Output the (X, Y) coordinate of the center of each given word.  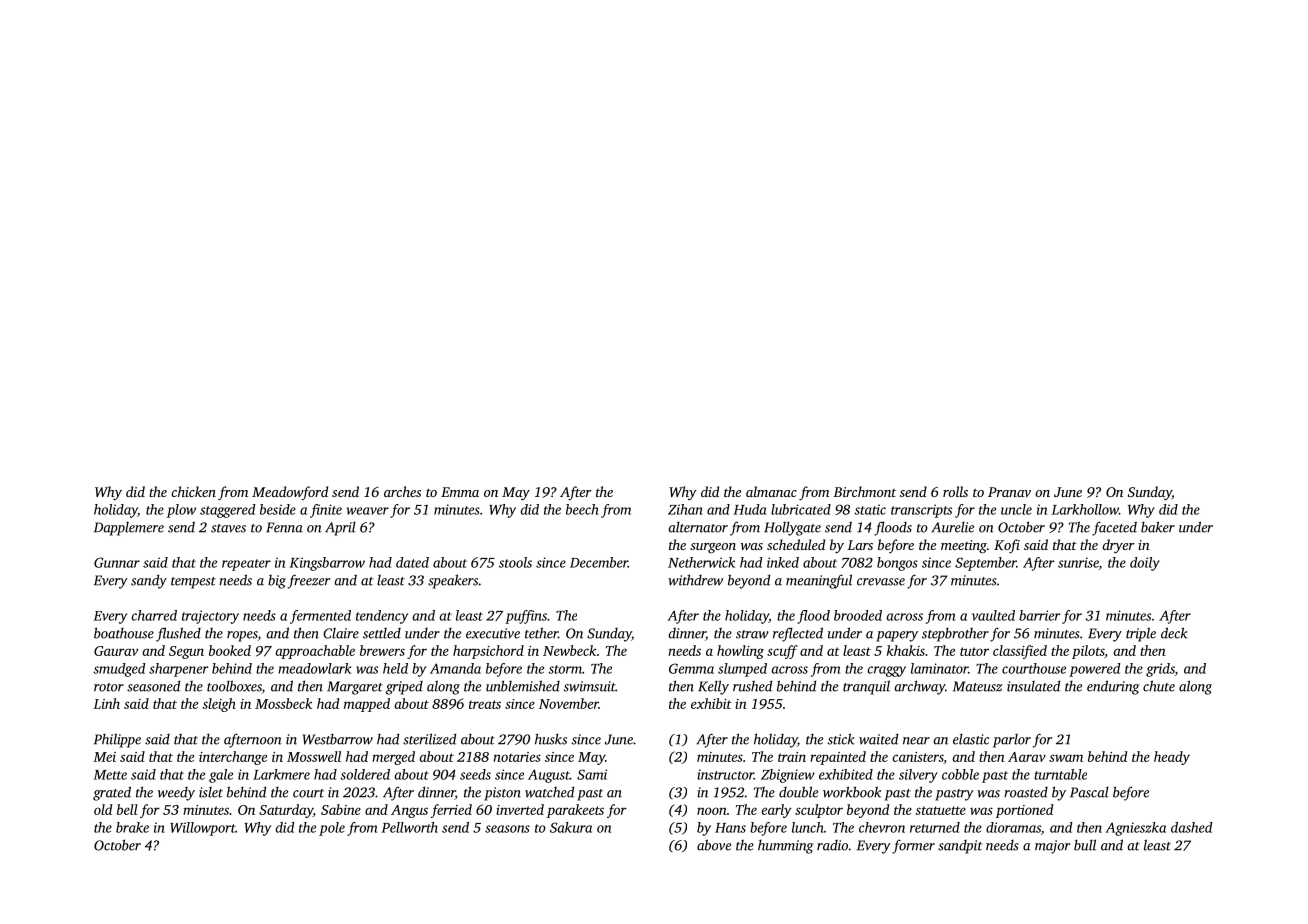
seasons (507, 829)
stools (515, 562)
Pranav (1009, 492)
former (913, 846)
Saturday (286, 811)
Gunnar (117, 562)
